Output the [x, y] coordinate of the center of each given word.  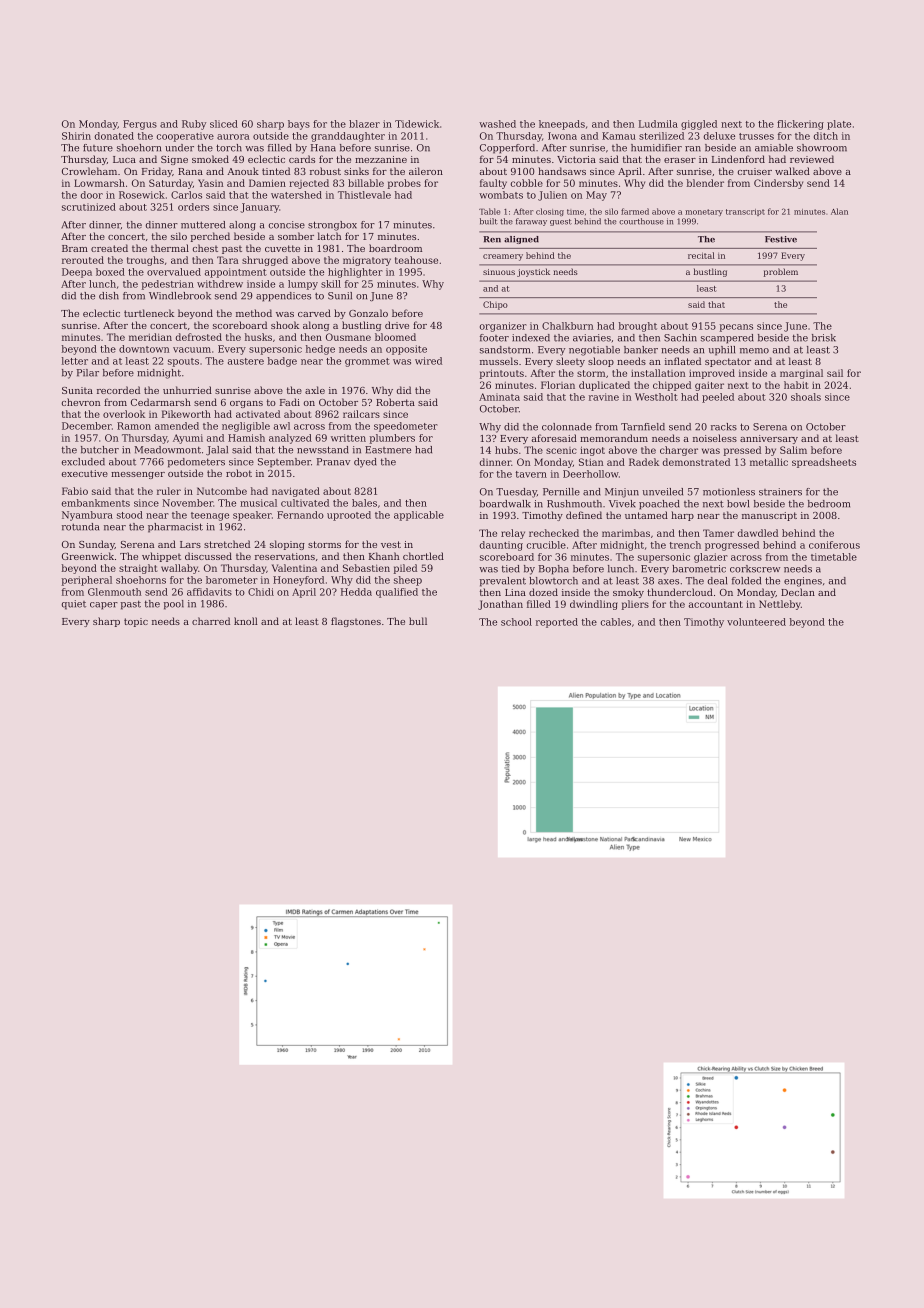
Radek [644, 462]
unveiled [662, 492]
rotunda [80, 527]
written [348, 438]
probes [404, 184]
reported [557, 623]
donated [114, 136]
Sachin [680, 338]
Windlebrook [180, 296]
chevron [80, 402]
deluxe [719, 136]
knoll [246, 621]
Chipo [495, 305]
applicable [419, 516]
